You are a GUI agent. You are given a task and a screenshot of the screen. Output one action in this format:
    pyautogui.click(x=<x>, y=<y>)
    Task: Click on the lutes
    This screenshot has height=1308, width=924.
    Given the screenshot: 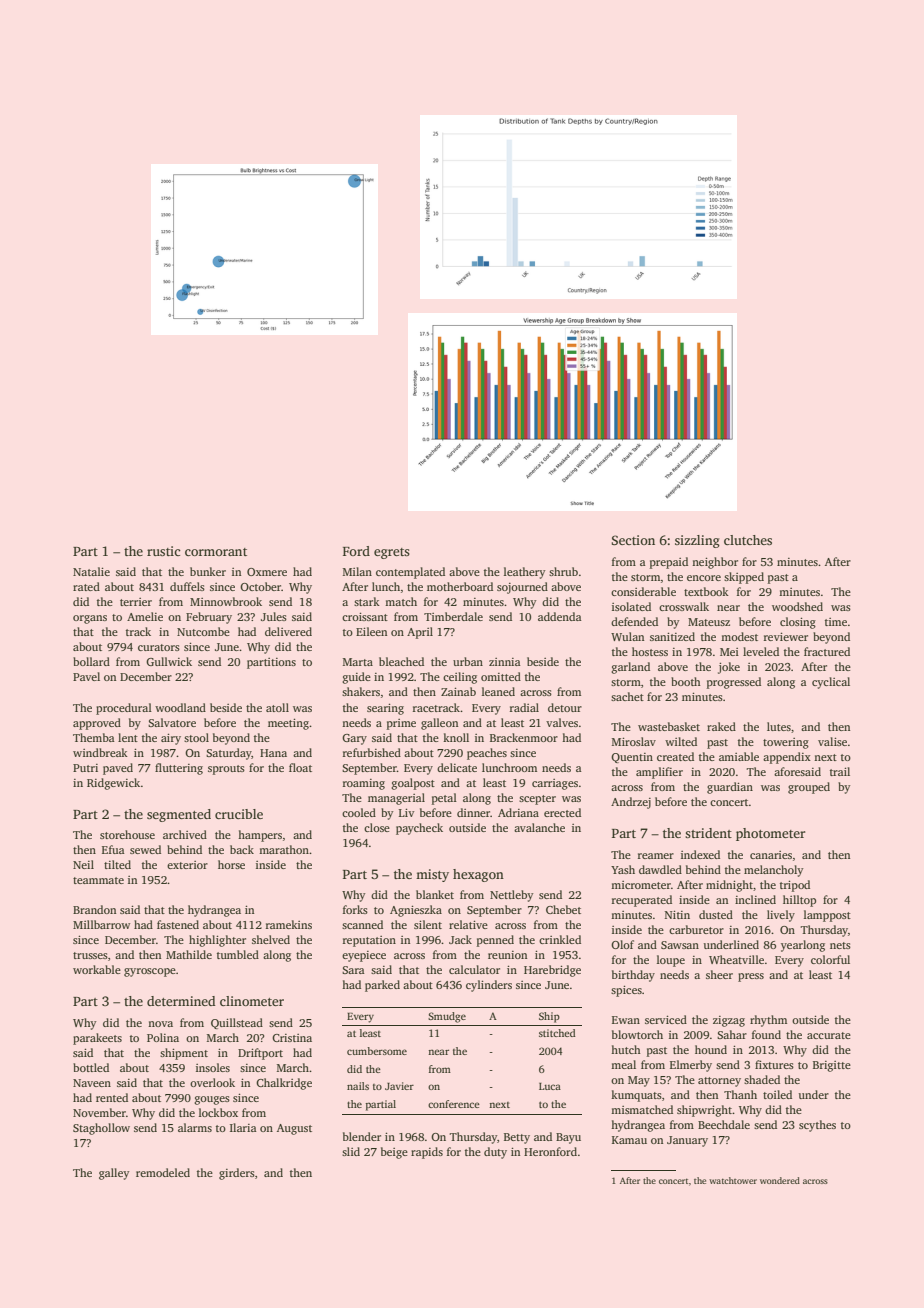 What is the action you would take?
    pyautogui.click(x=779, y=726)
